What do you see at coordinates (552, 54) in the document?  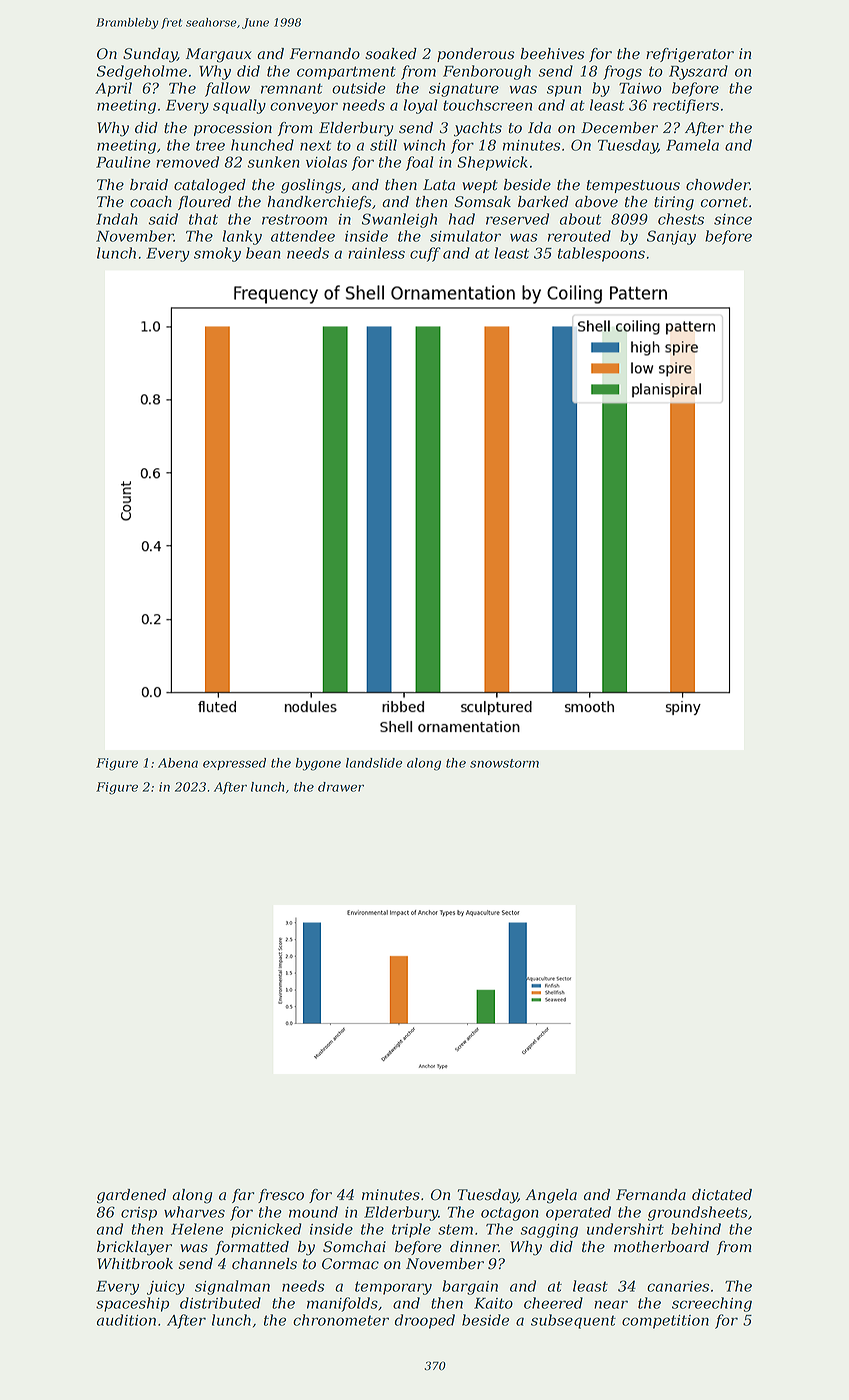 I see `beehives` at bounding box center [552, 54].
